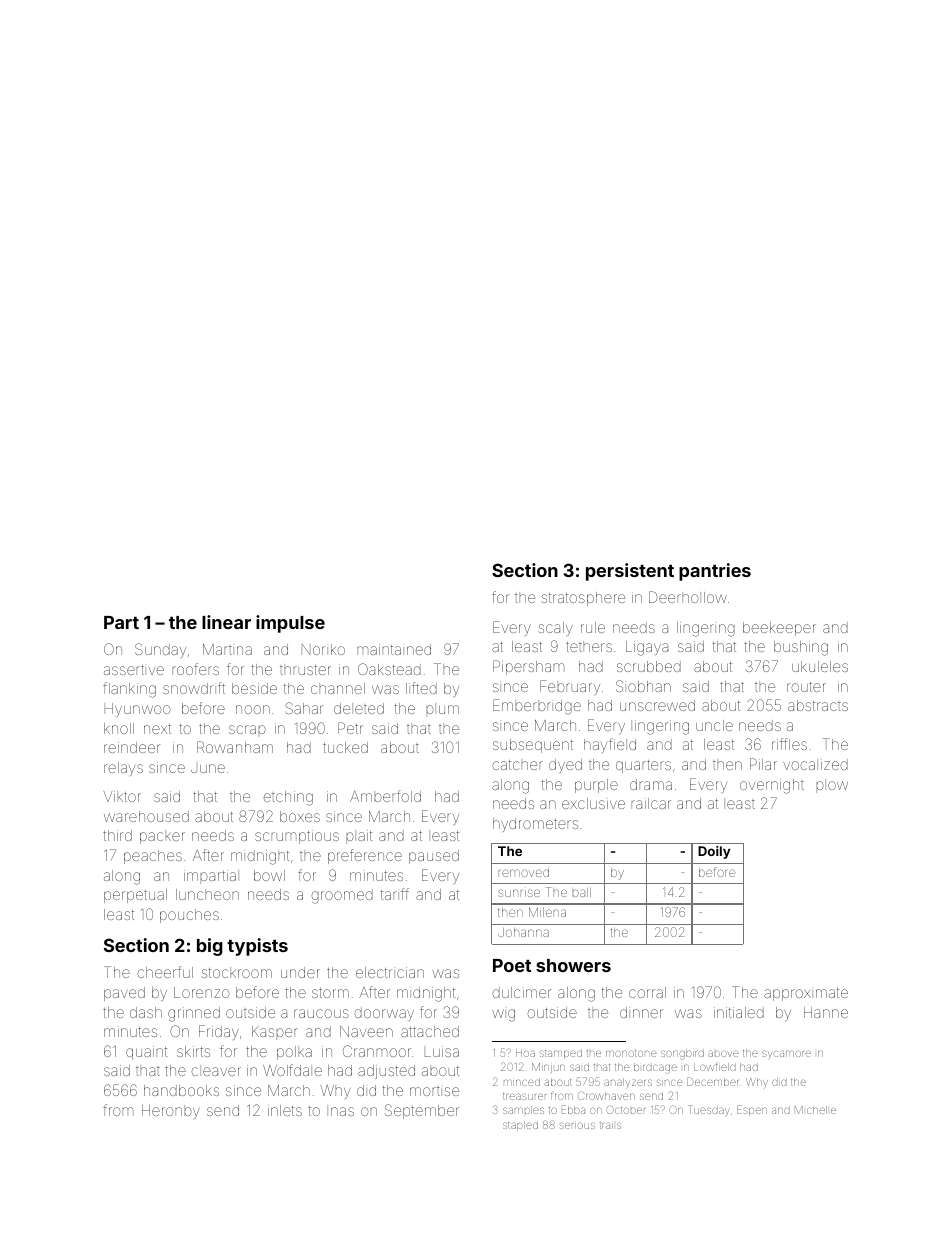 This screenshot has height=1233, width=952. What do you see at coordinates (226, 622) in the screenshot?
I see `linear` at bounding box center [226, 622].
